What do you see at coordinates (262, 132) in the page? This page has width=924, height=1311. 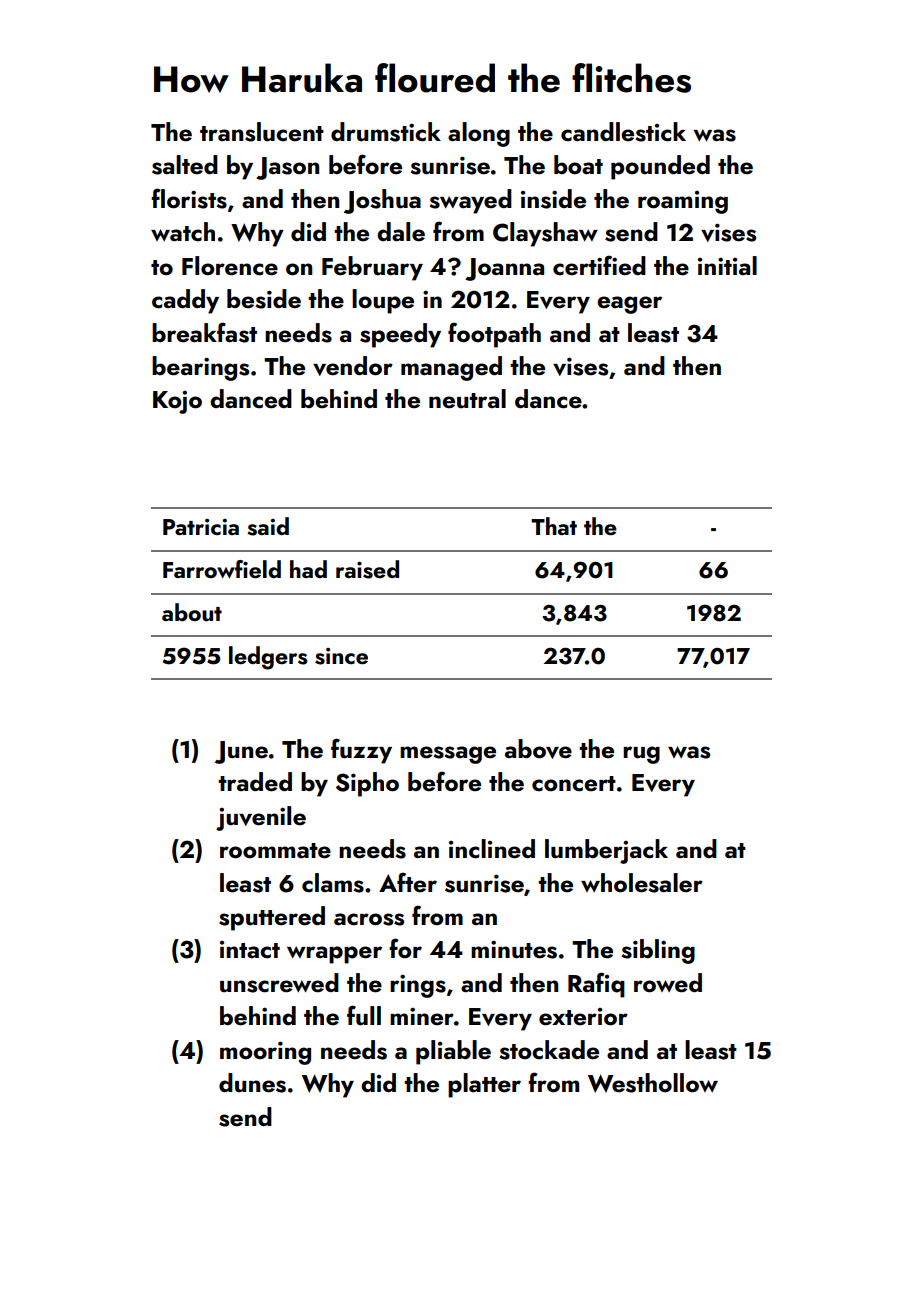 I see `translucent` at bounding box center [262, 132].
